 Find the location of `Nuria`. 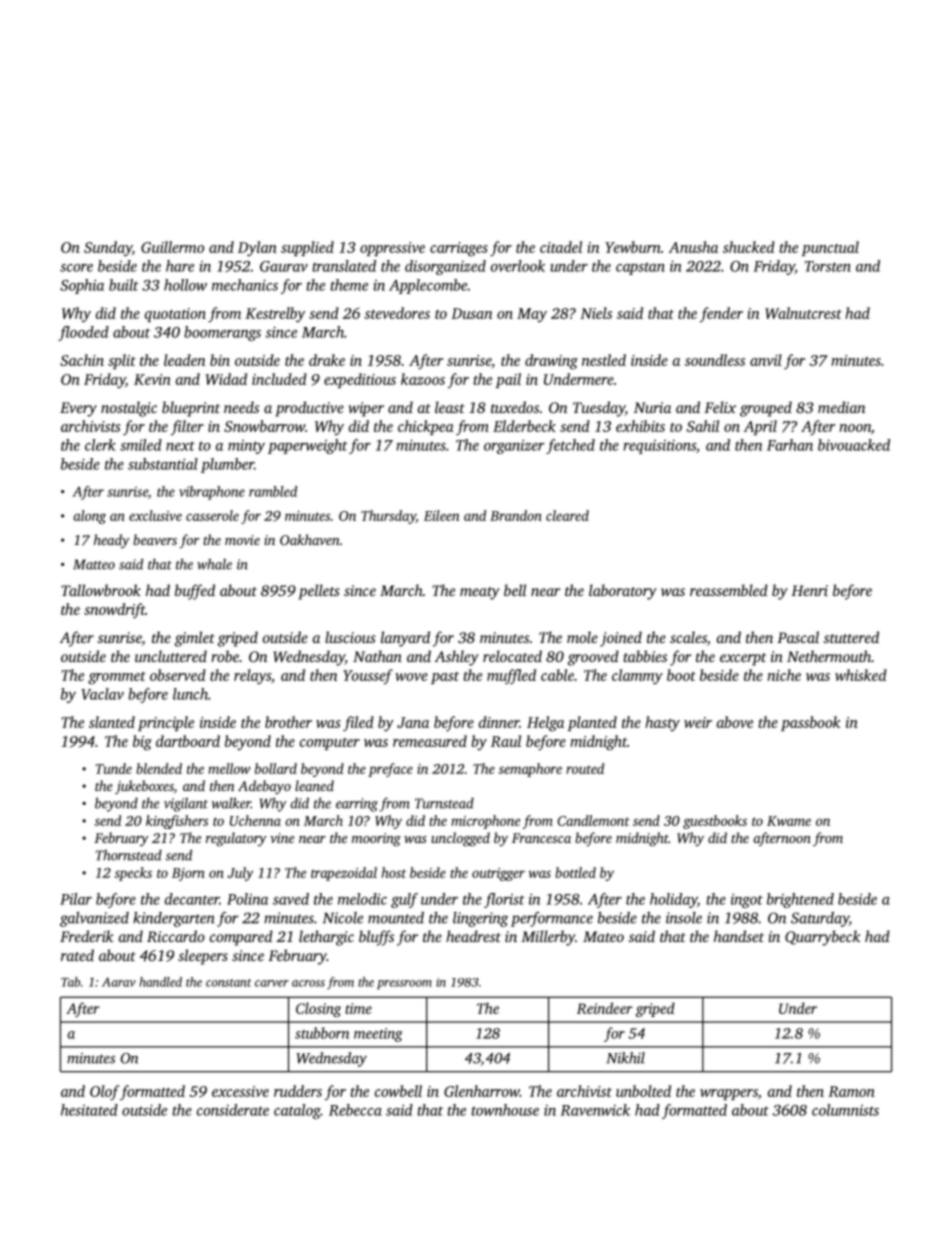

Nuria is located at coordinates (652, 407).
